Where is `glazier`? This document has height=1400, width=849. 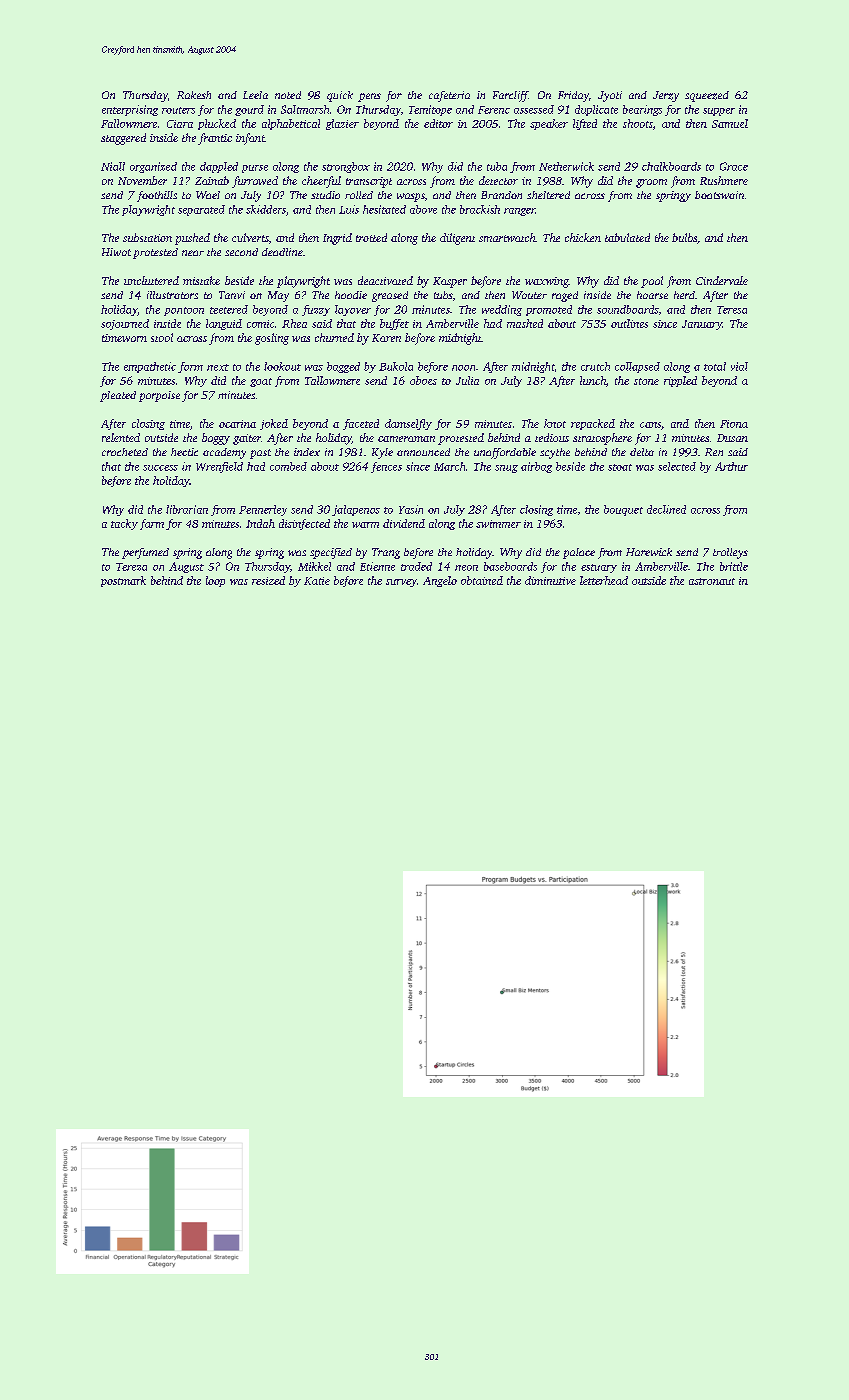 glazier is located at coordinates (342, 124).
